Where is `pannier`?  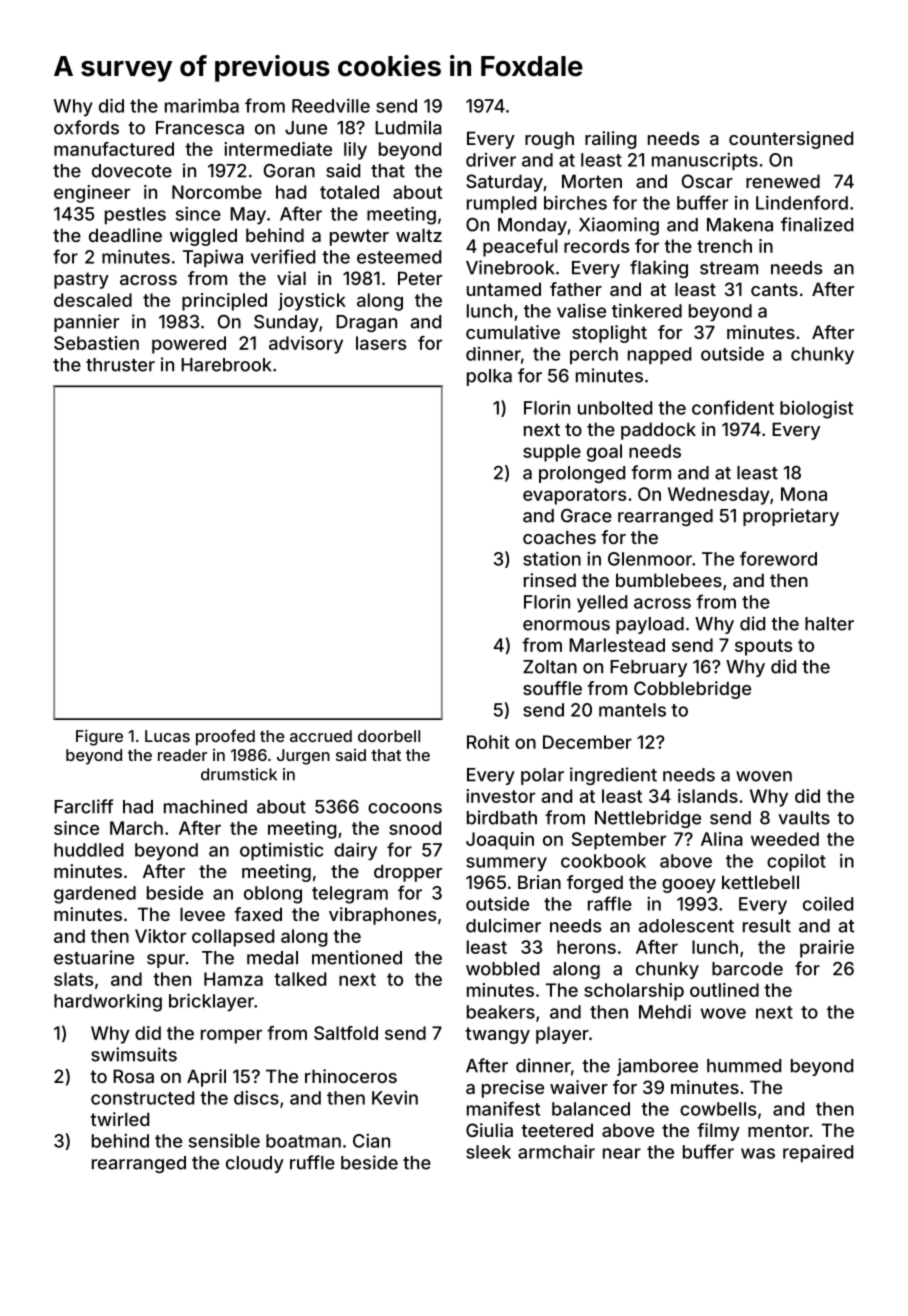
pannier is located at coordinates (86, 323).
